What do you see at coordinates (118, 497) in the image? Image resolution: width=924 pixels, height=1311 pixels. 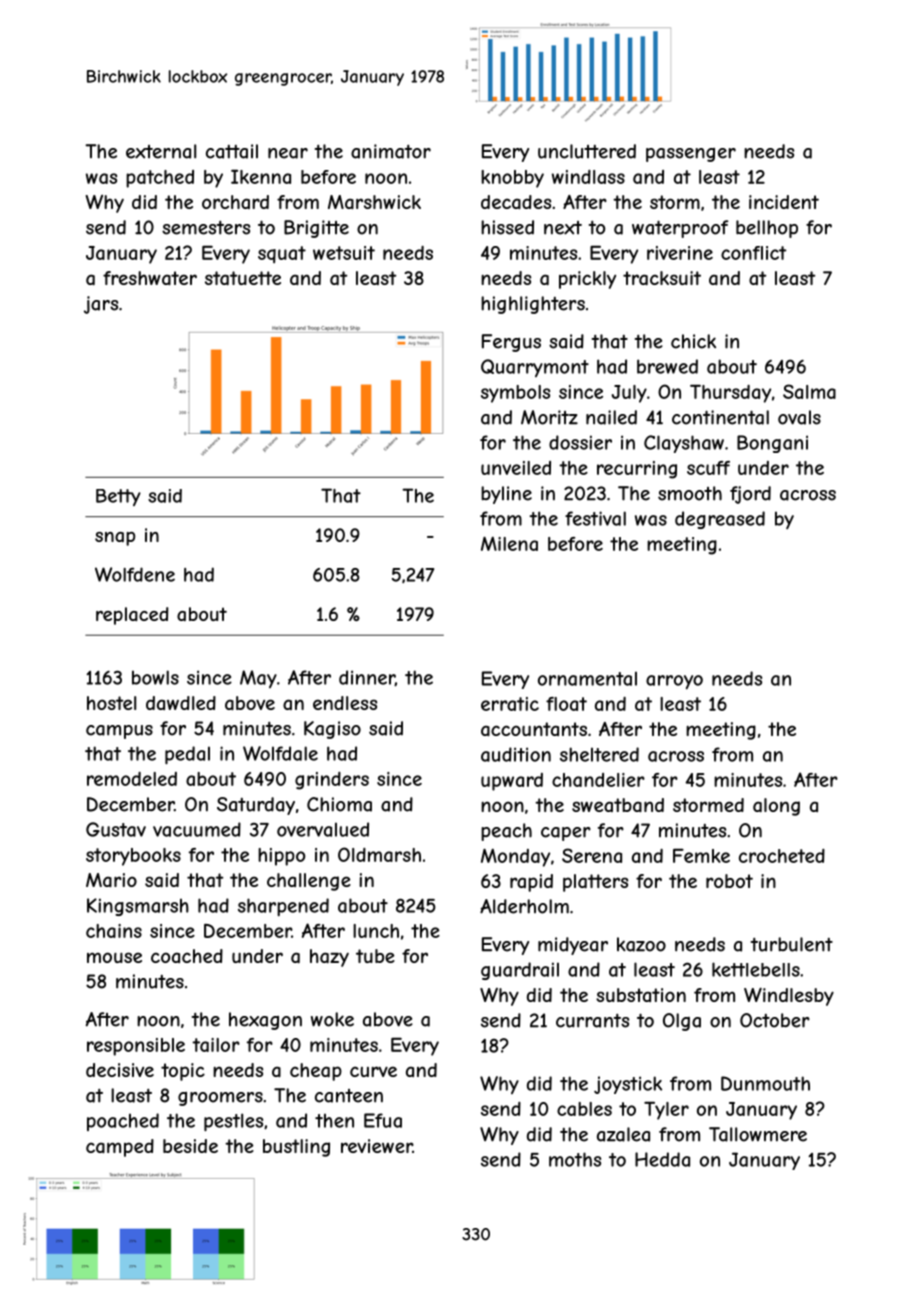 I see `Betty` at bounding box center [118, 497].
